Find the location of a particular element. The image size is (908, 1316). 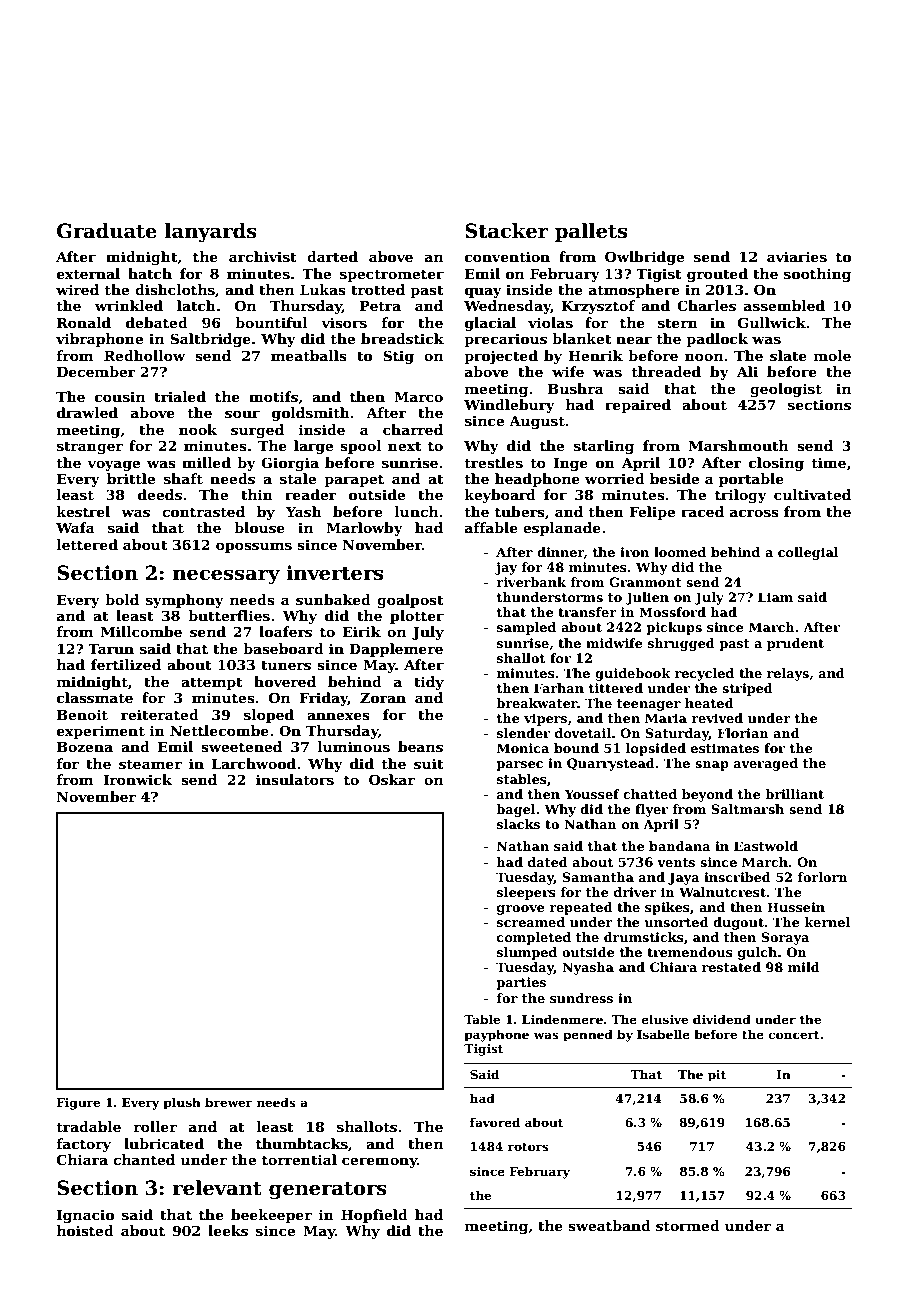

darted is located at coordinates (332, 256).
